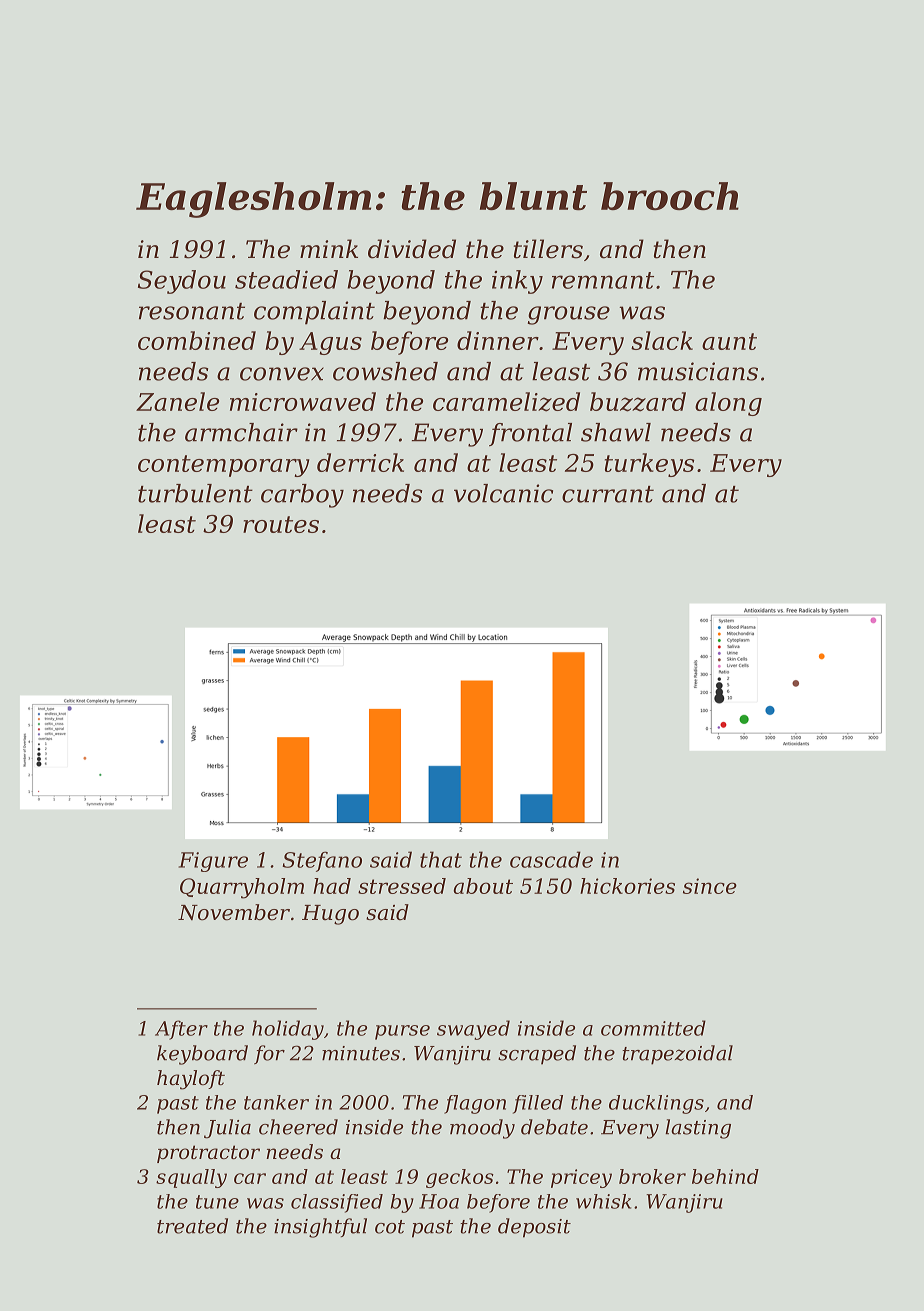 This screenshot has width=924, height=1311. Describe the element at coordinates (729, 341) in the screenshot. I see `aunt` at that location.
